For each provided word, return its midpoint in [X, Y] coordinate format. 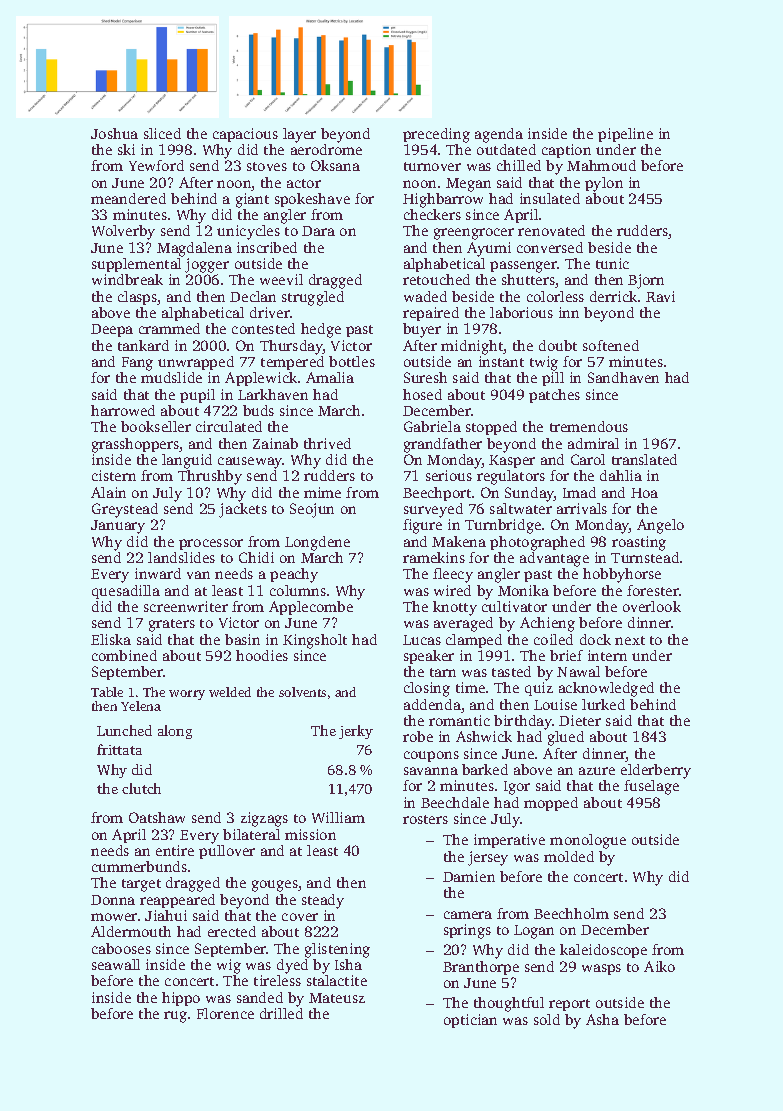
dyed [292, 966]
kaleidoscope [603, 951]
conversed [550, 247]
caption [566, 151]
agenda [499, 135]
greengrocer [474, 234]
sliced [162, 133]
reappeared [177, 901]
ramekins [434, 557]
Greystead [125, 510]
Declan [253, 296]
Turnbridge [503, 526]
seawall [116, 964]
